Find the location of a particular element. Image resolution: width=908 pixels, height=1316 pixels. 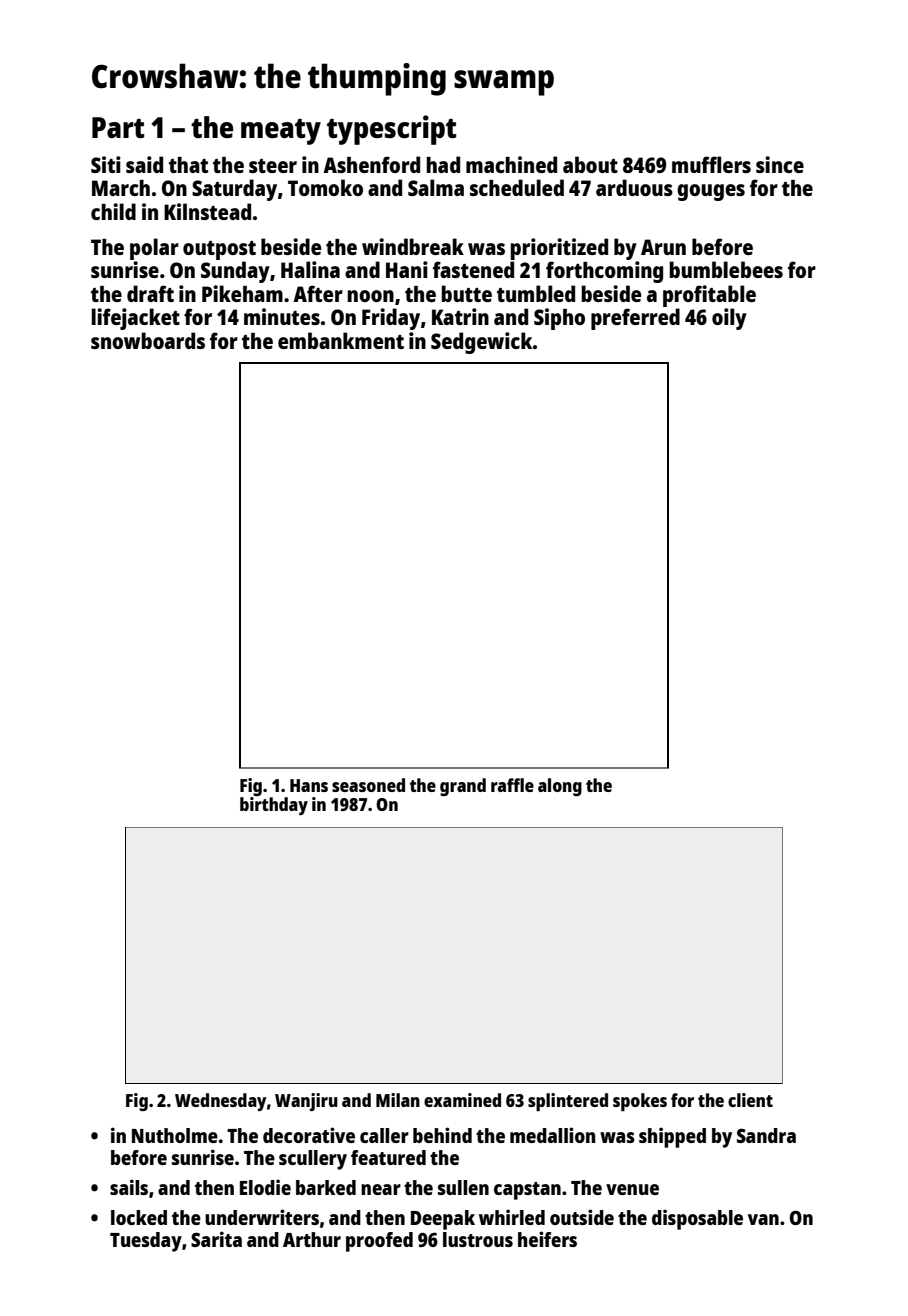

since is located at coordinates (780, 164).
